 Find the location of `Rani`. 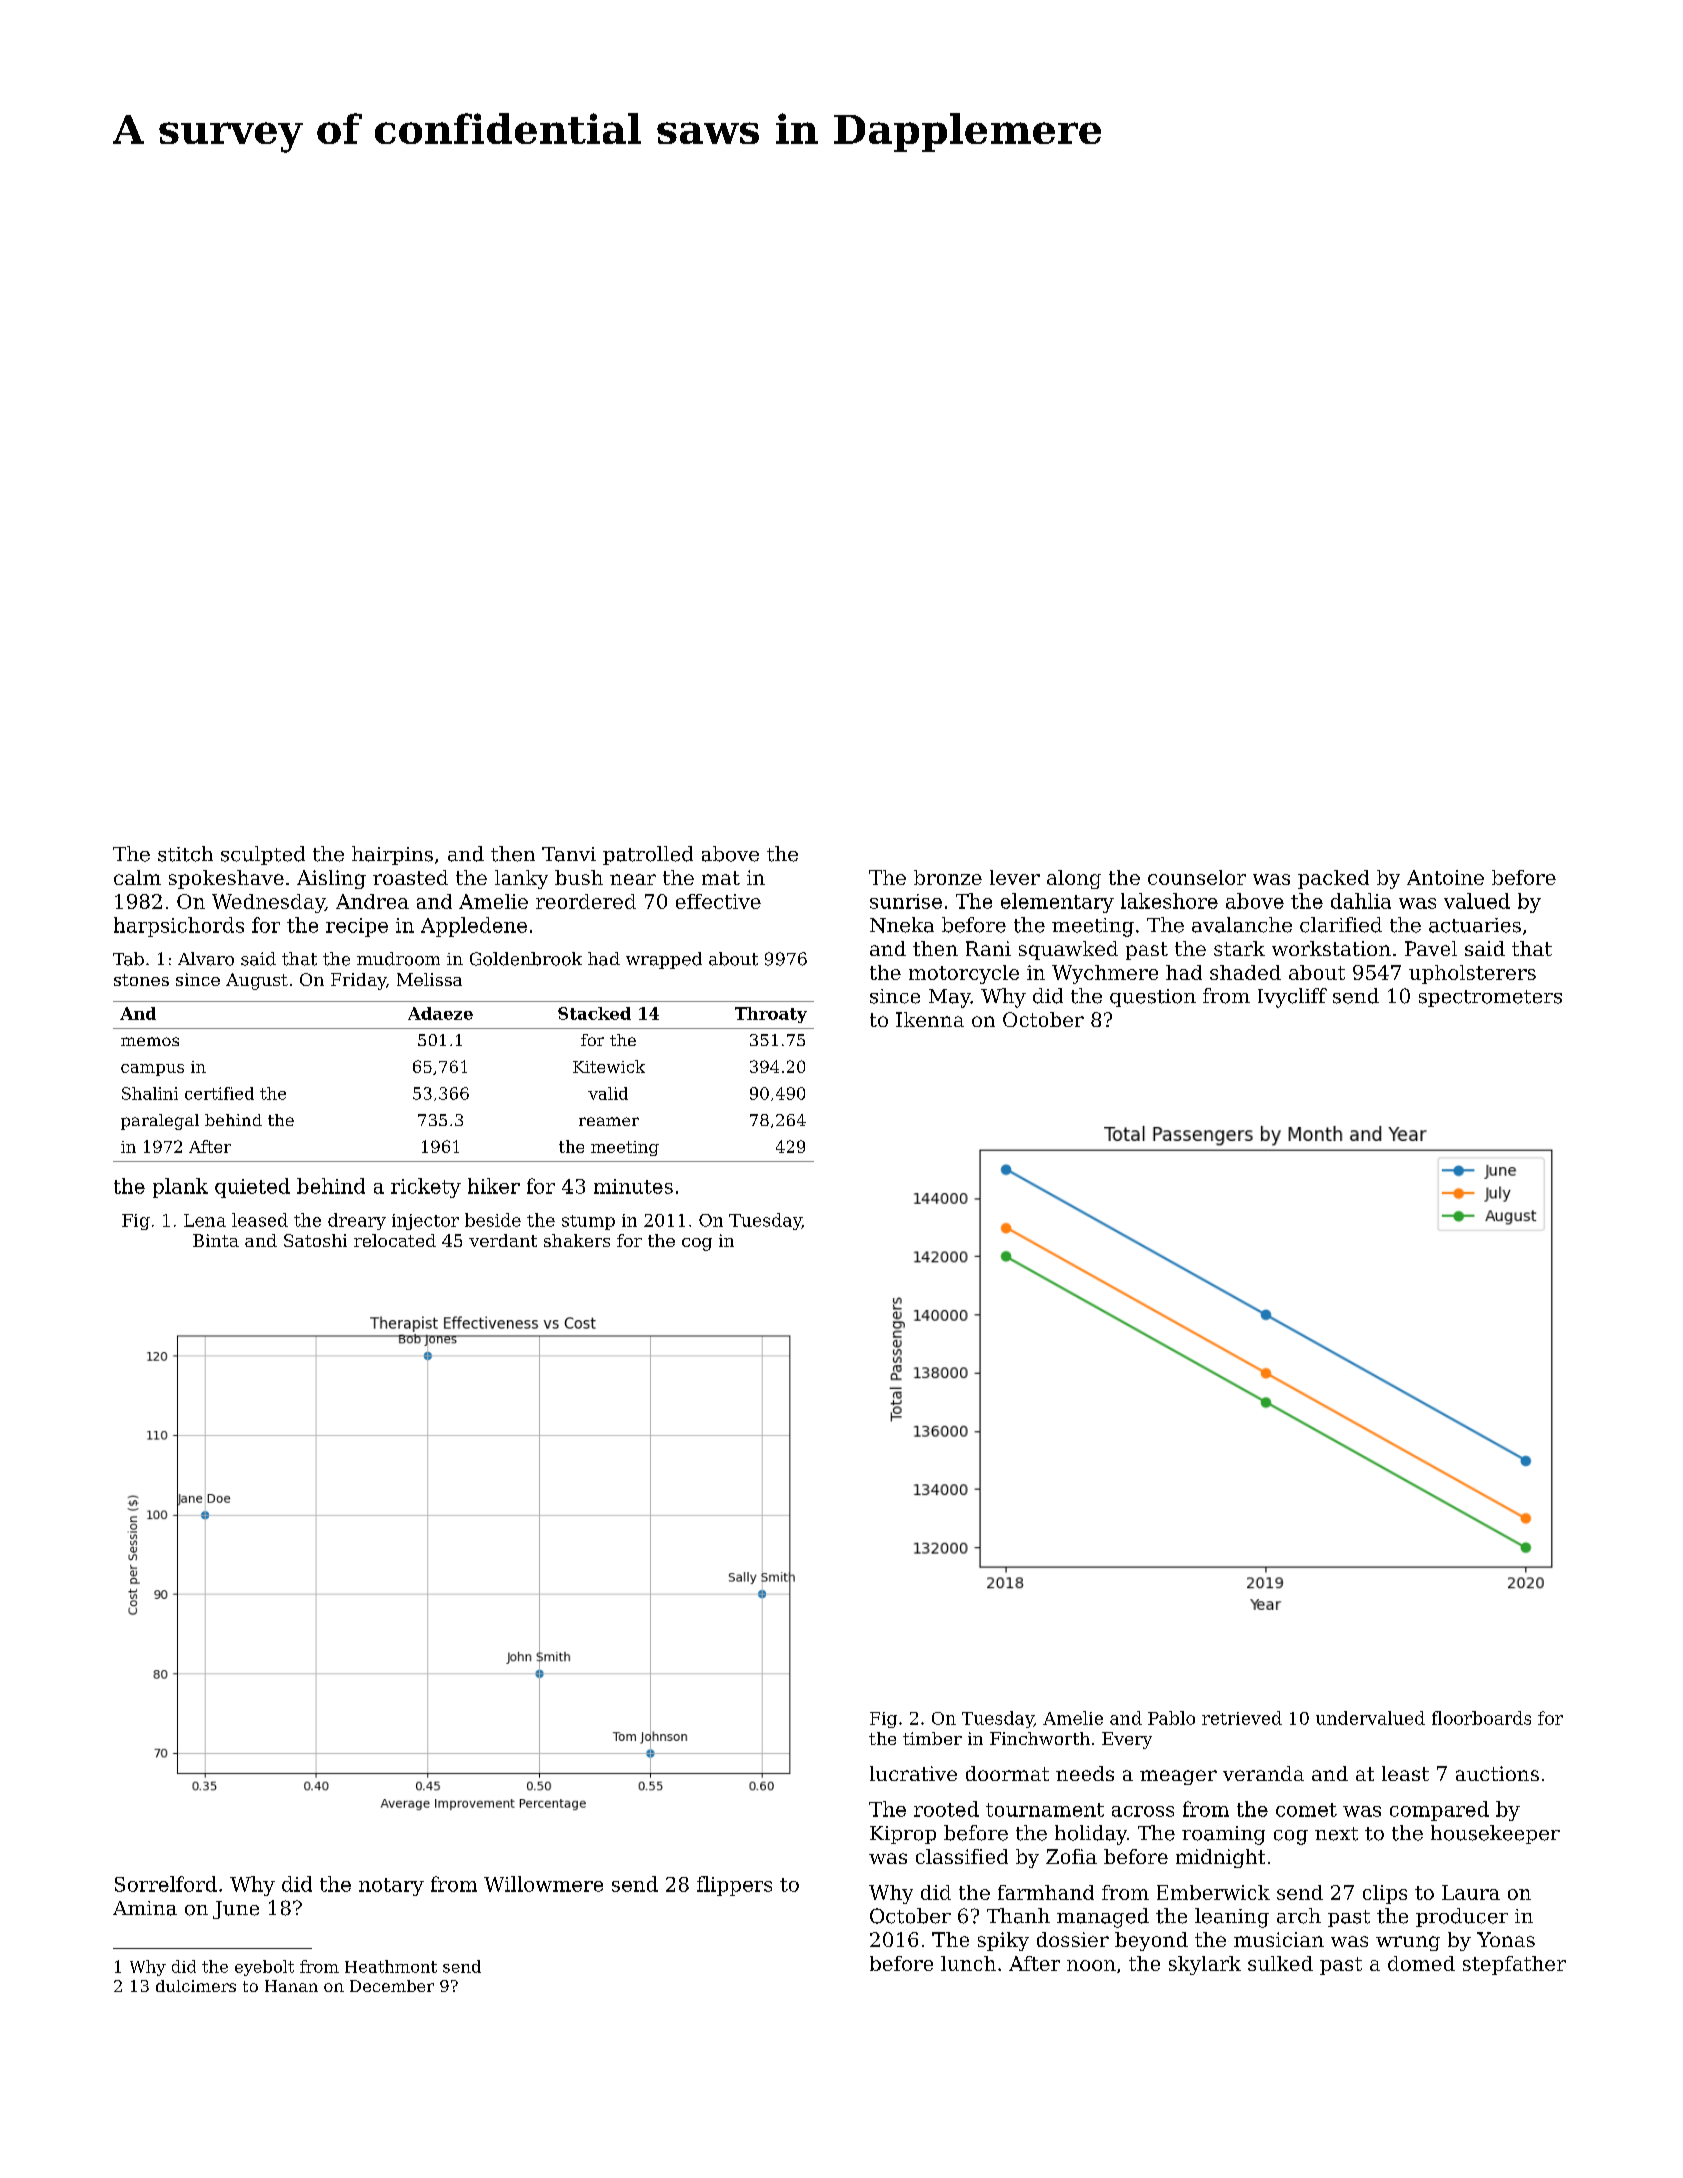

Rani is located at coordinates (988, 948).
